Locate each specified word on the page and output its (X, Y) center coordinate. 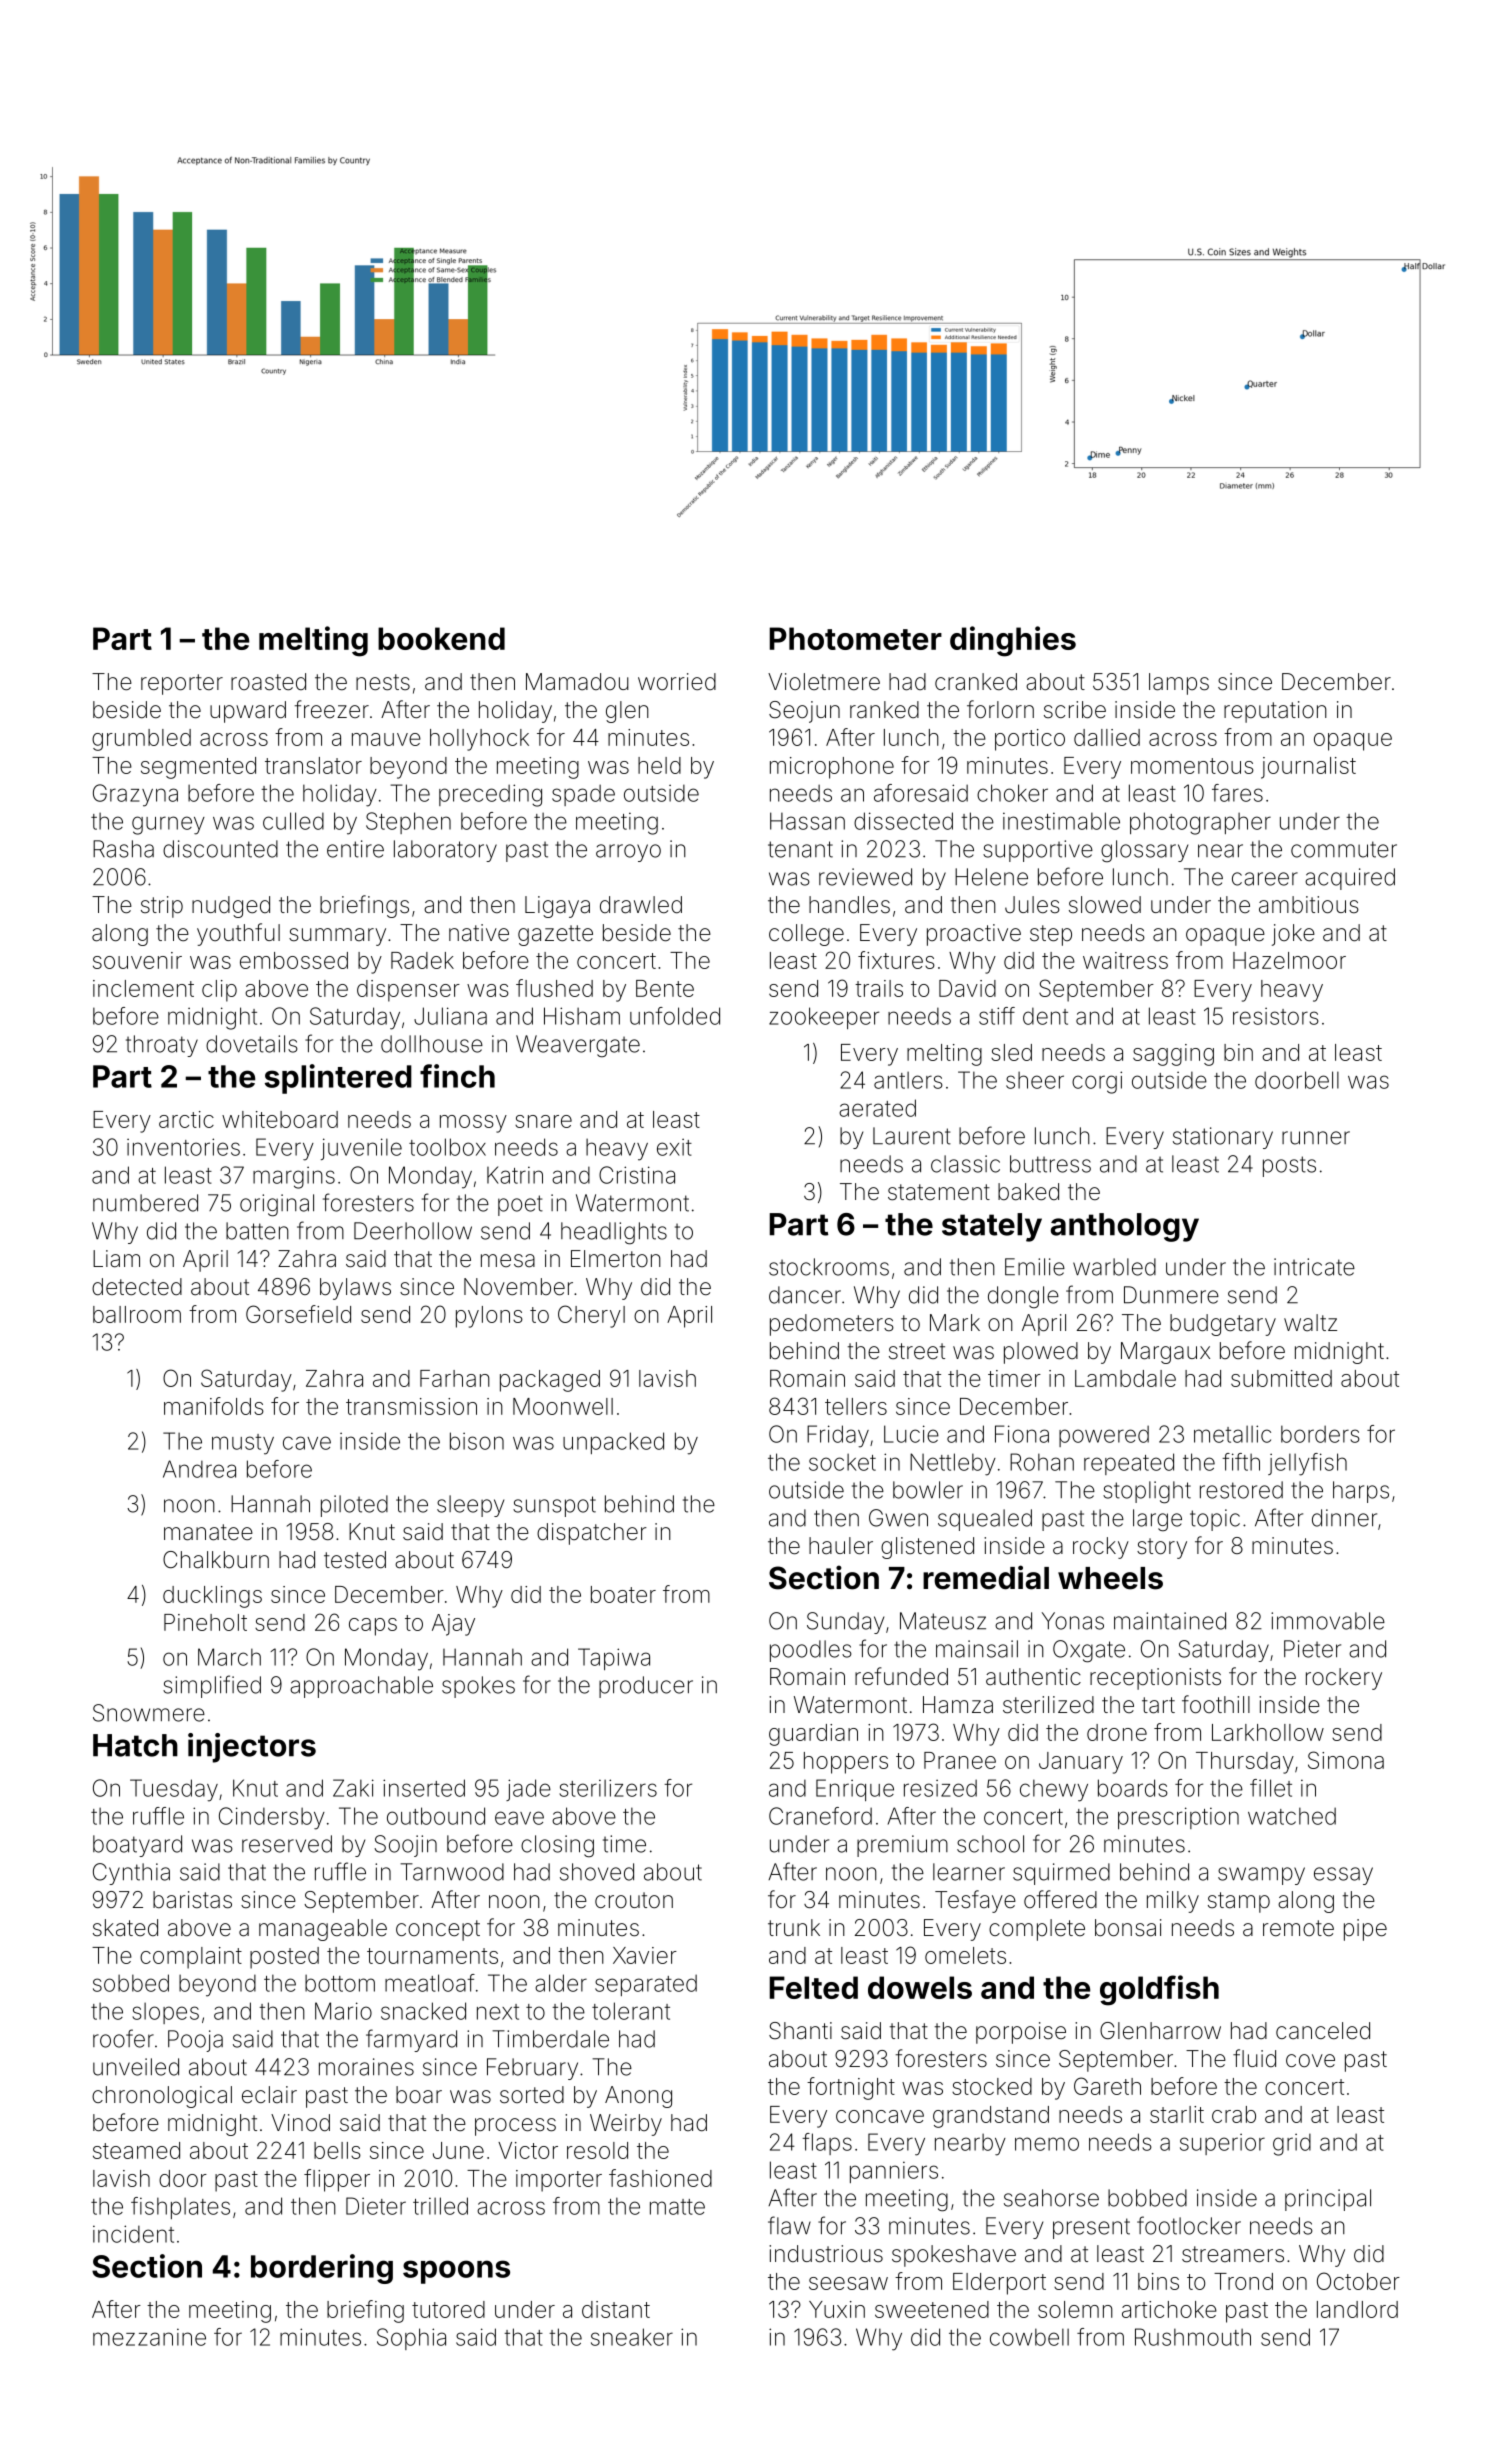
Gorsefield (298, 1314)
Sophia (411, 2339)
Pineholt (205, 1622)
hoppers (846, 1763)
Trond (1243, 2281)
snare (543, 1121)
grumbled (141, 740)
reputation (1275, 712)
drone (1117, 1732)
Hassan (807, 821)
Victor (528, 2150)
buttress (1050, 1164)
